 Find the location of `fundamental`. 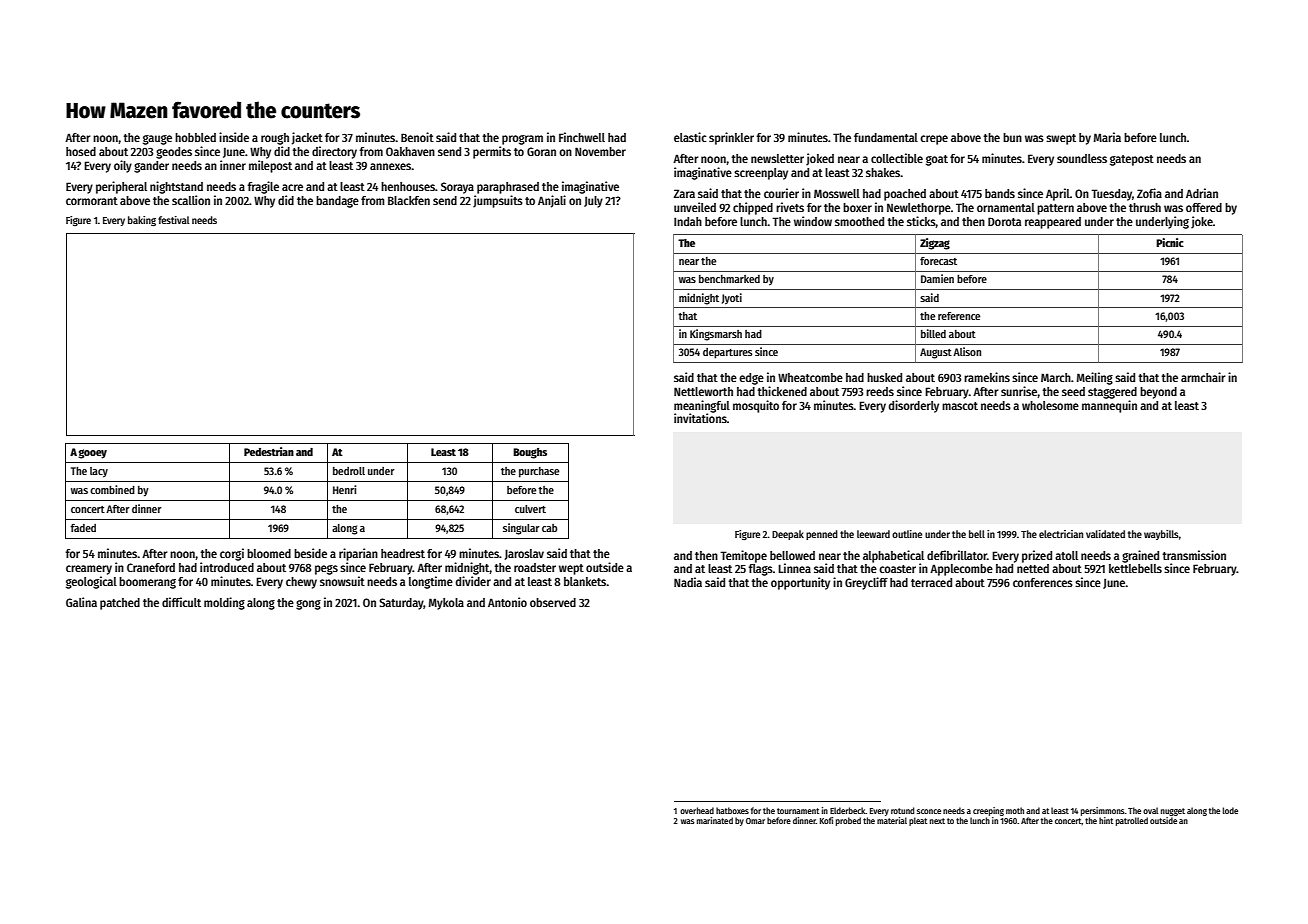

fundamental is located at coordinates (886, 137).
